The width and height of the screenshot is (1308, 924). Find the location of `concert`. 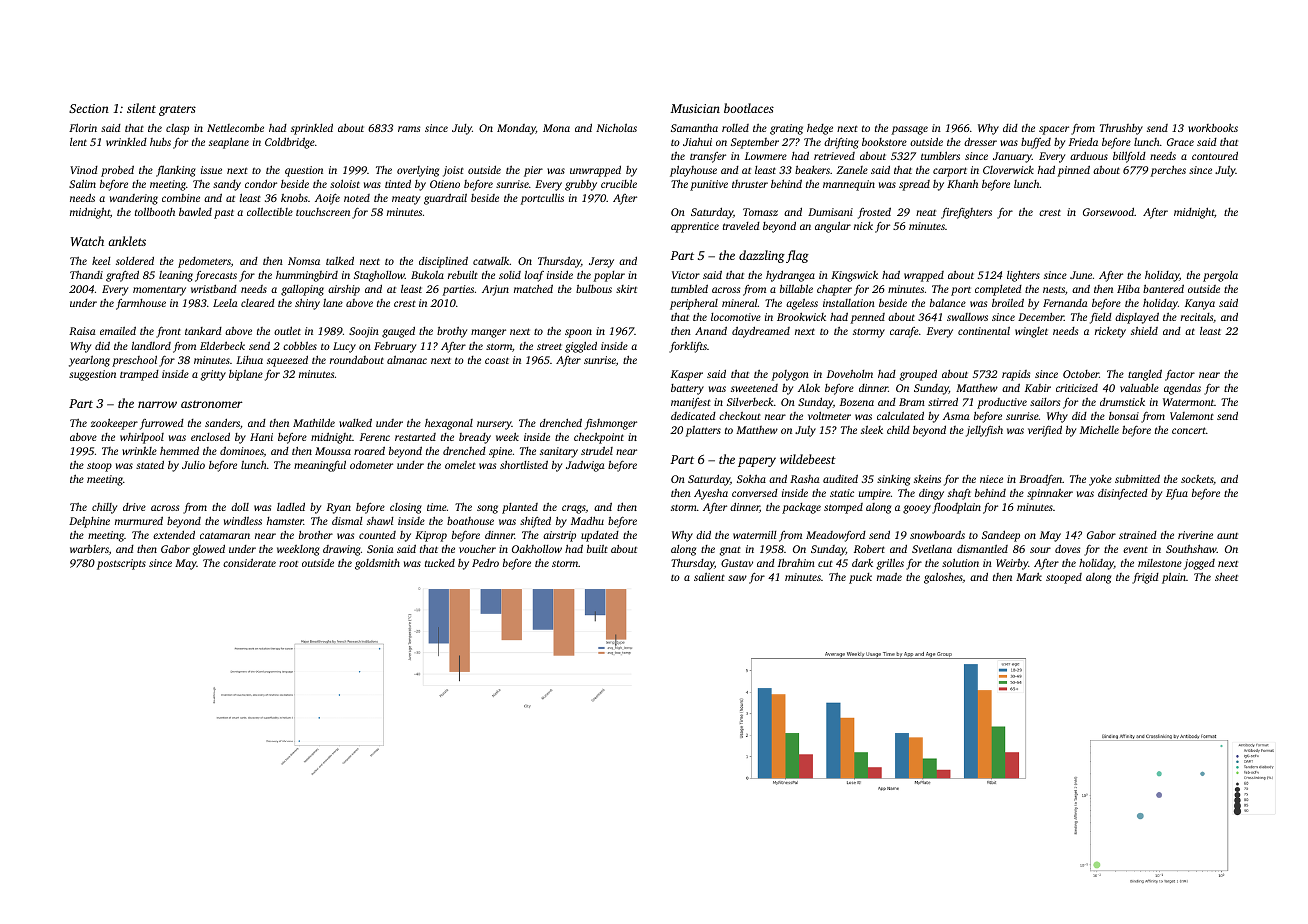

concert is located at coordinates (1189, 430).
